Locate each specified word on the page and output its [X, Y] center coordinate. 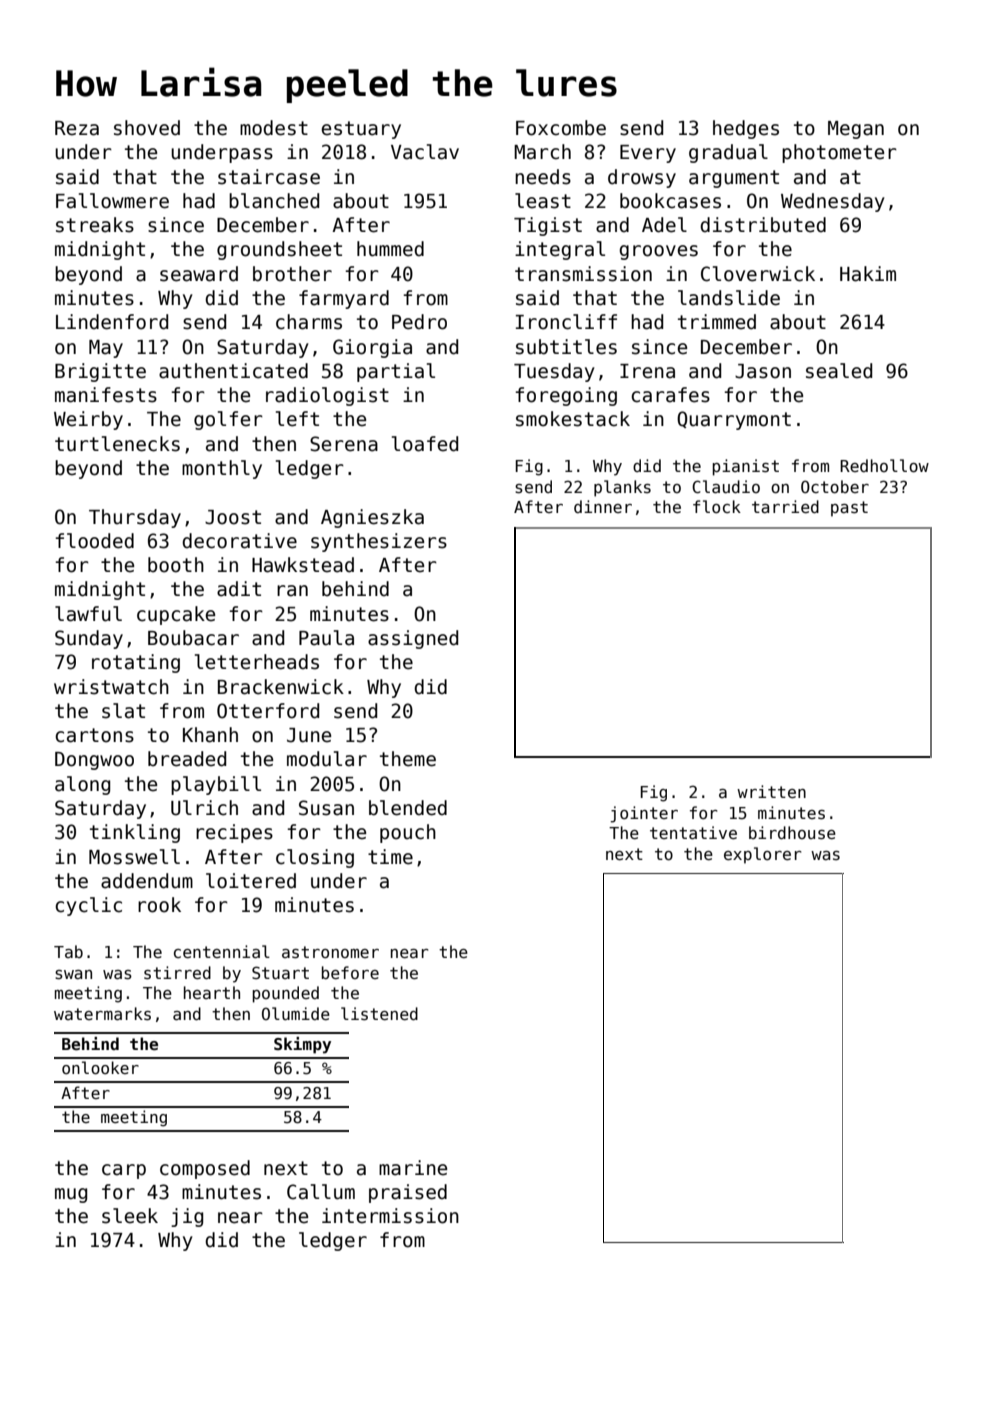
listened [379, 1014]
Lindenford [112, 322]
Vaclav [425, 152]
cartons [94, 735]
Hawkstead [303, 565]
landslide [729, 298]
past [849, 509]
